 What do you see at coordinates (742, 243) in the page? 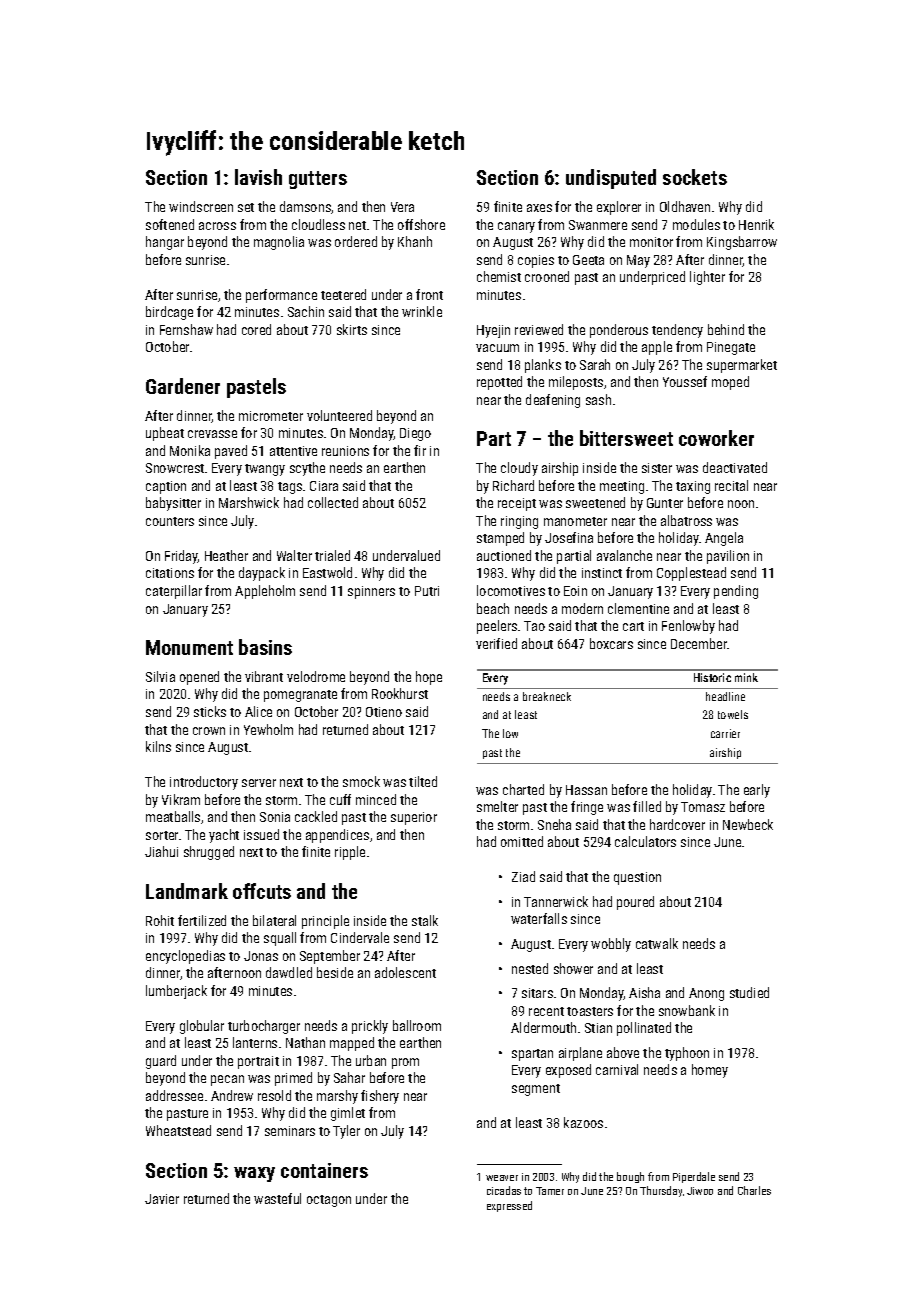
I see `Kingsbarrow` at bounding box center [742, 243].
